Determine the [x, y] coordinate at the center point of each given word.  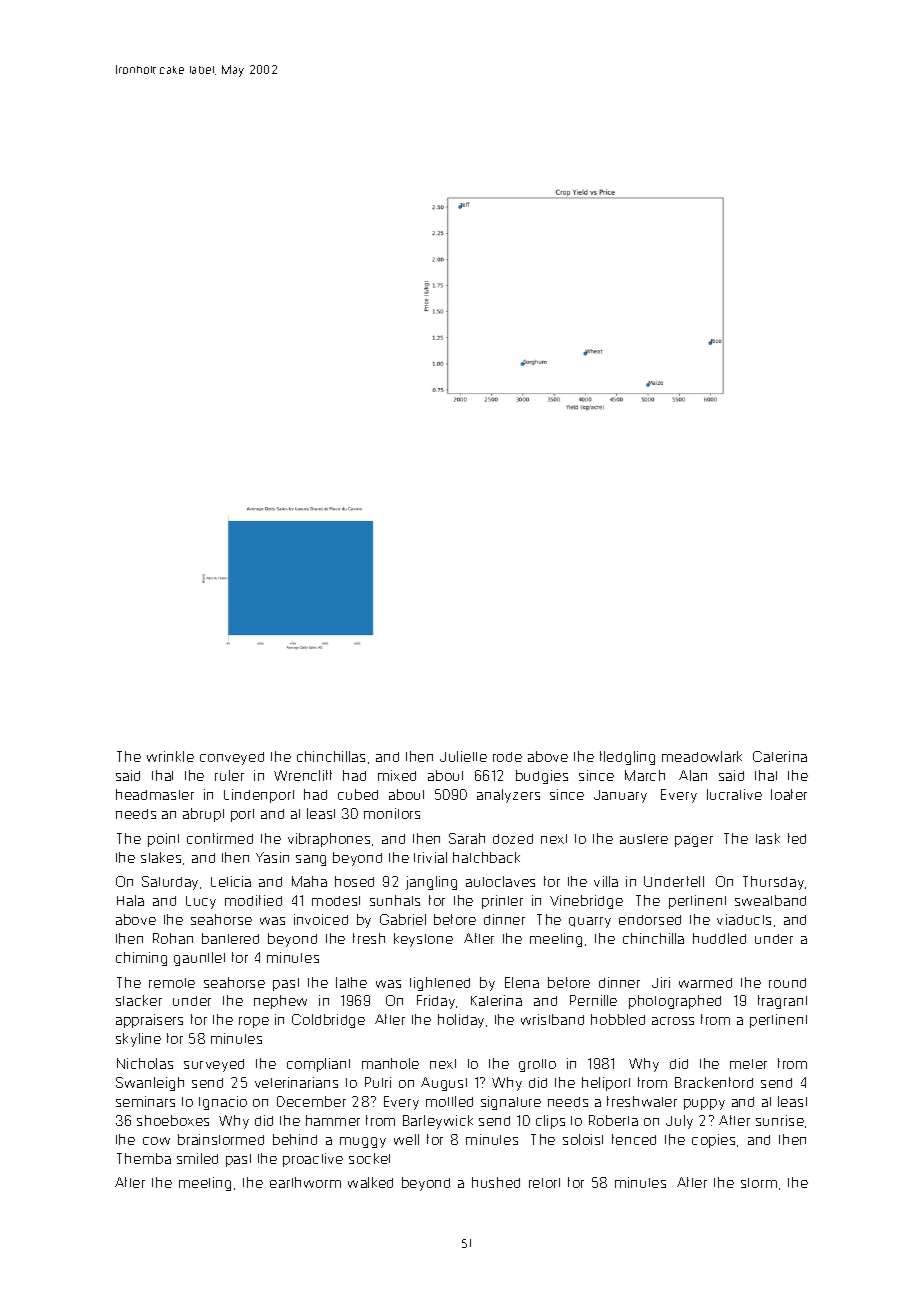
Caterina [780, 756]
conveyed [232, 758]
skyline [138, 1040]
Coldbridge [328, 1021]
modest [336, 901]
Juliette [463, 756]
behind [295, 1139]
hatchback [486, 857]
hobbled [618, 1019]
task [768, 838]
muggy [363, 1142]
